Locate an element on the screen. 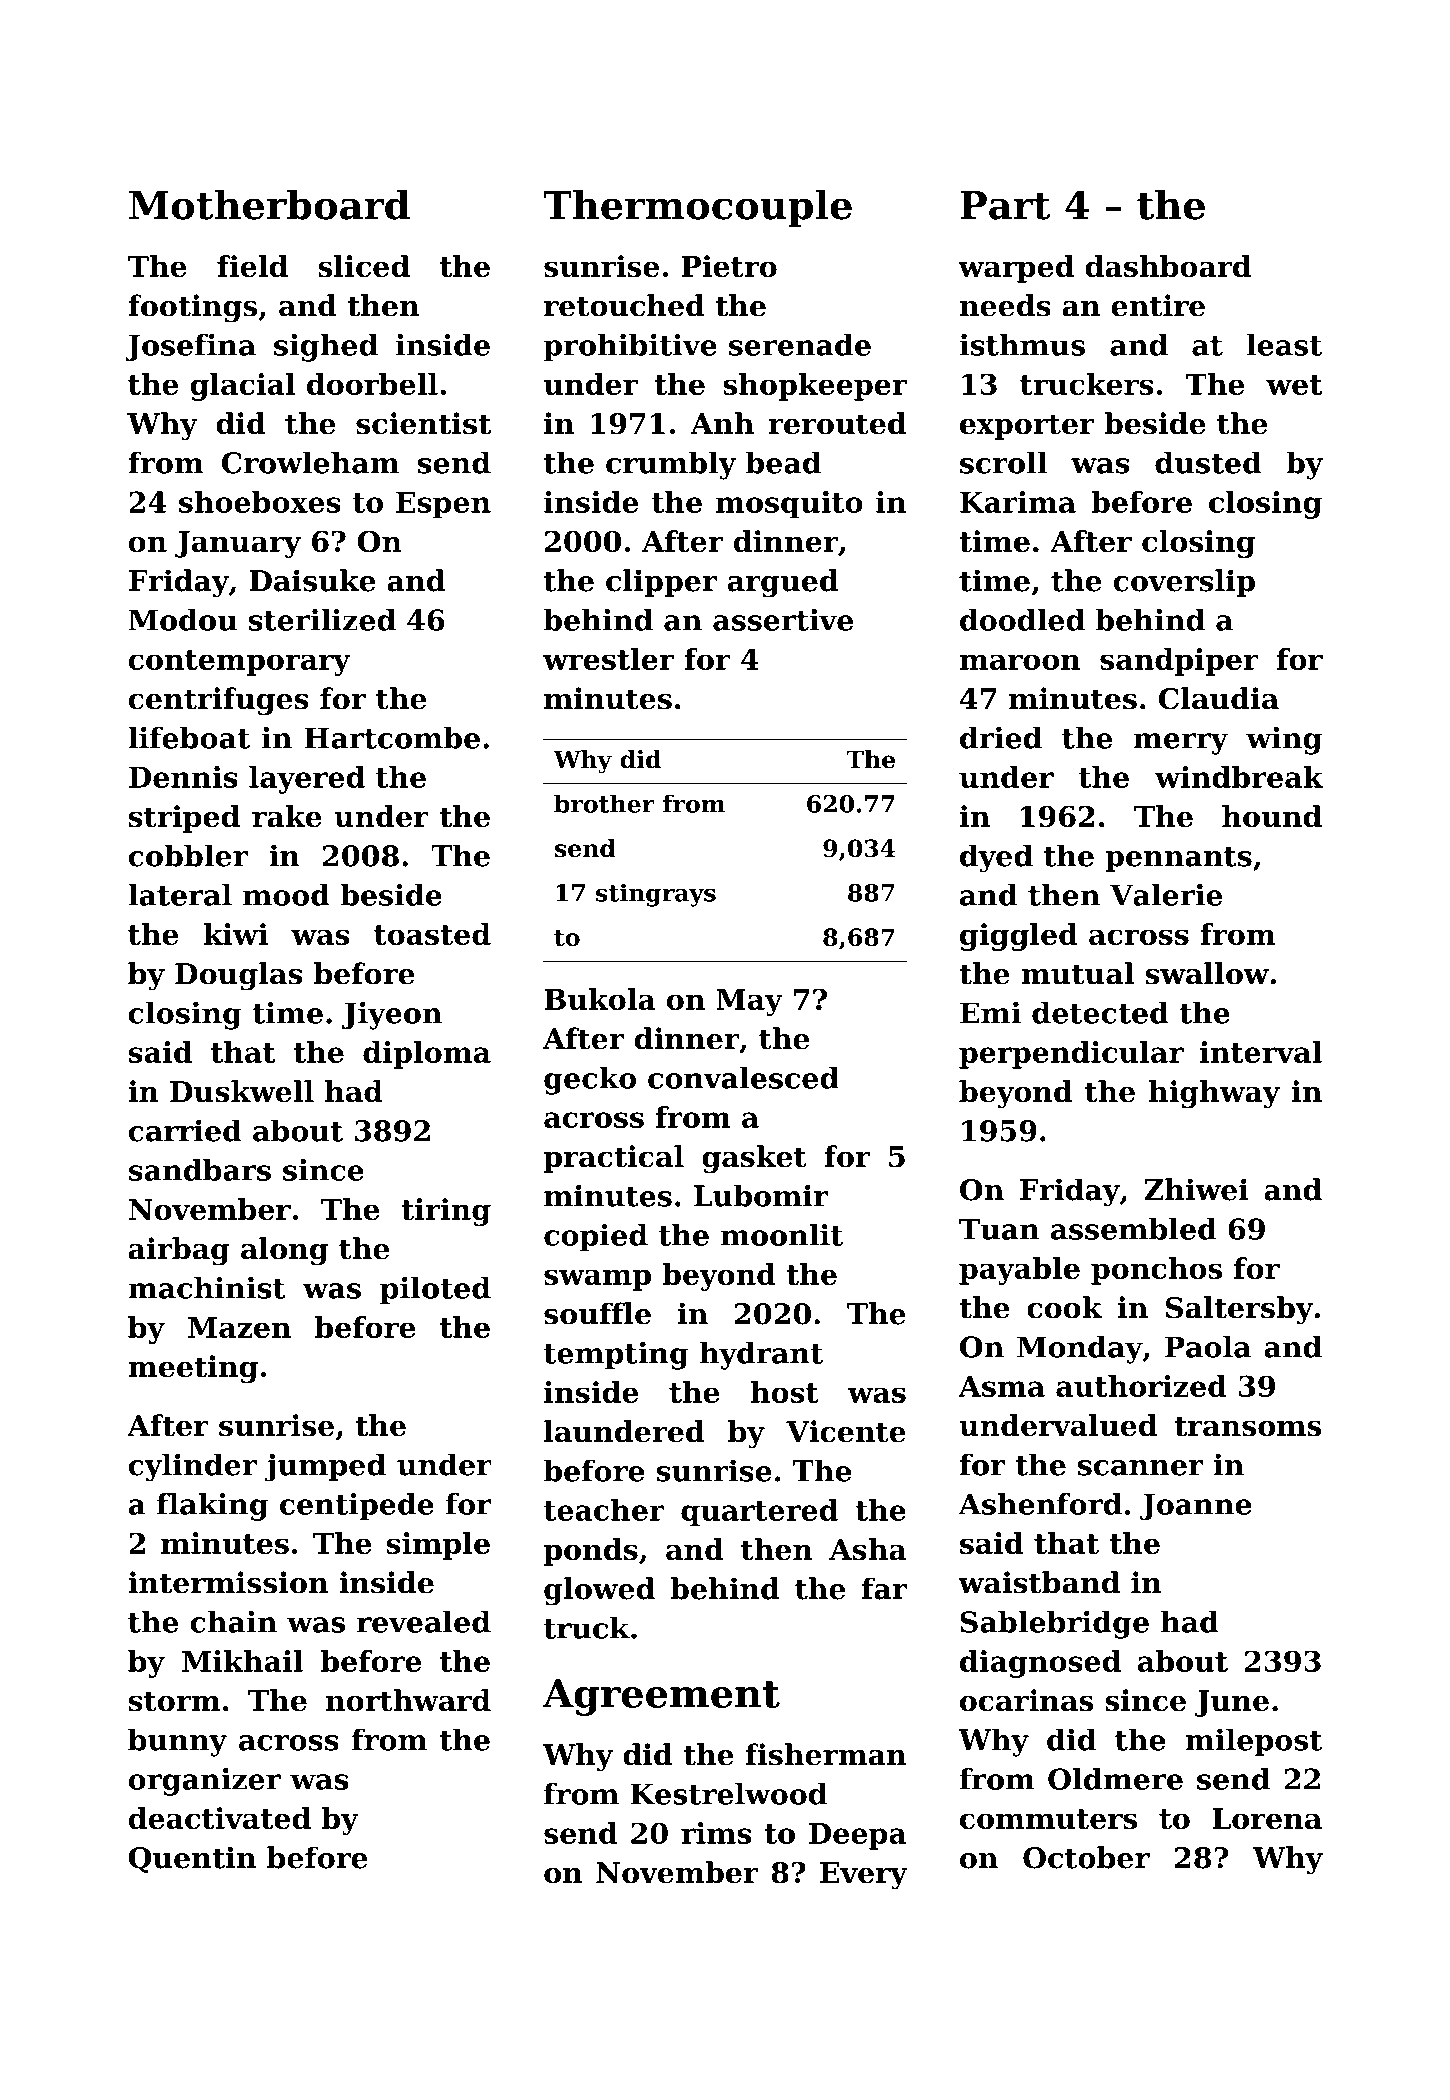 This screenshot has width=1450, height=2100. gasket is located at coordinates (754, 1159).
